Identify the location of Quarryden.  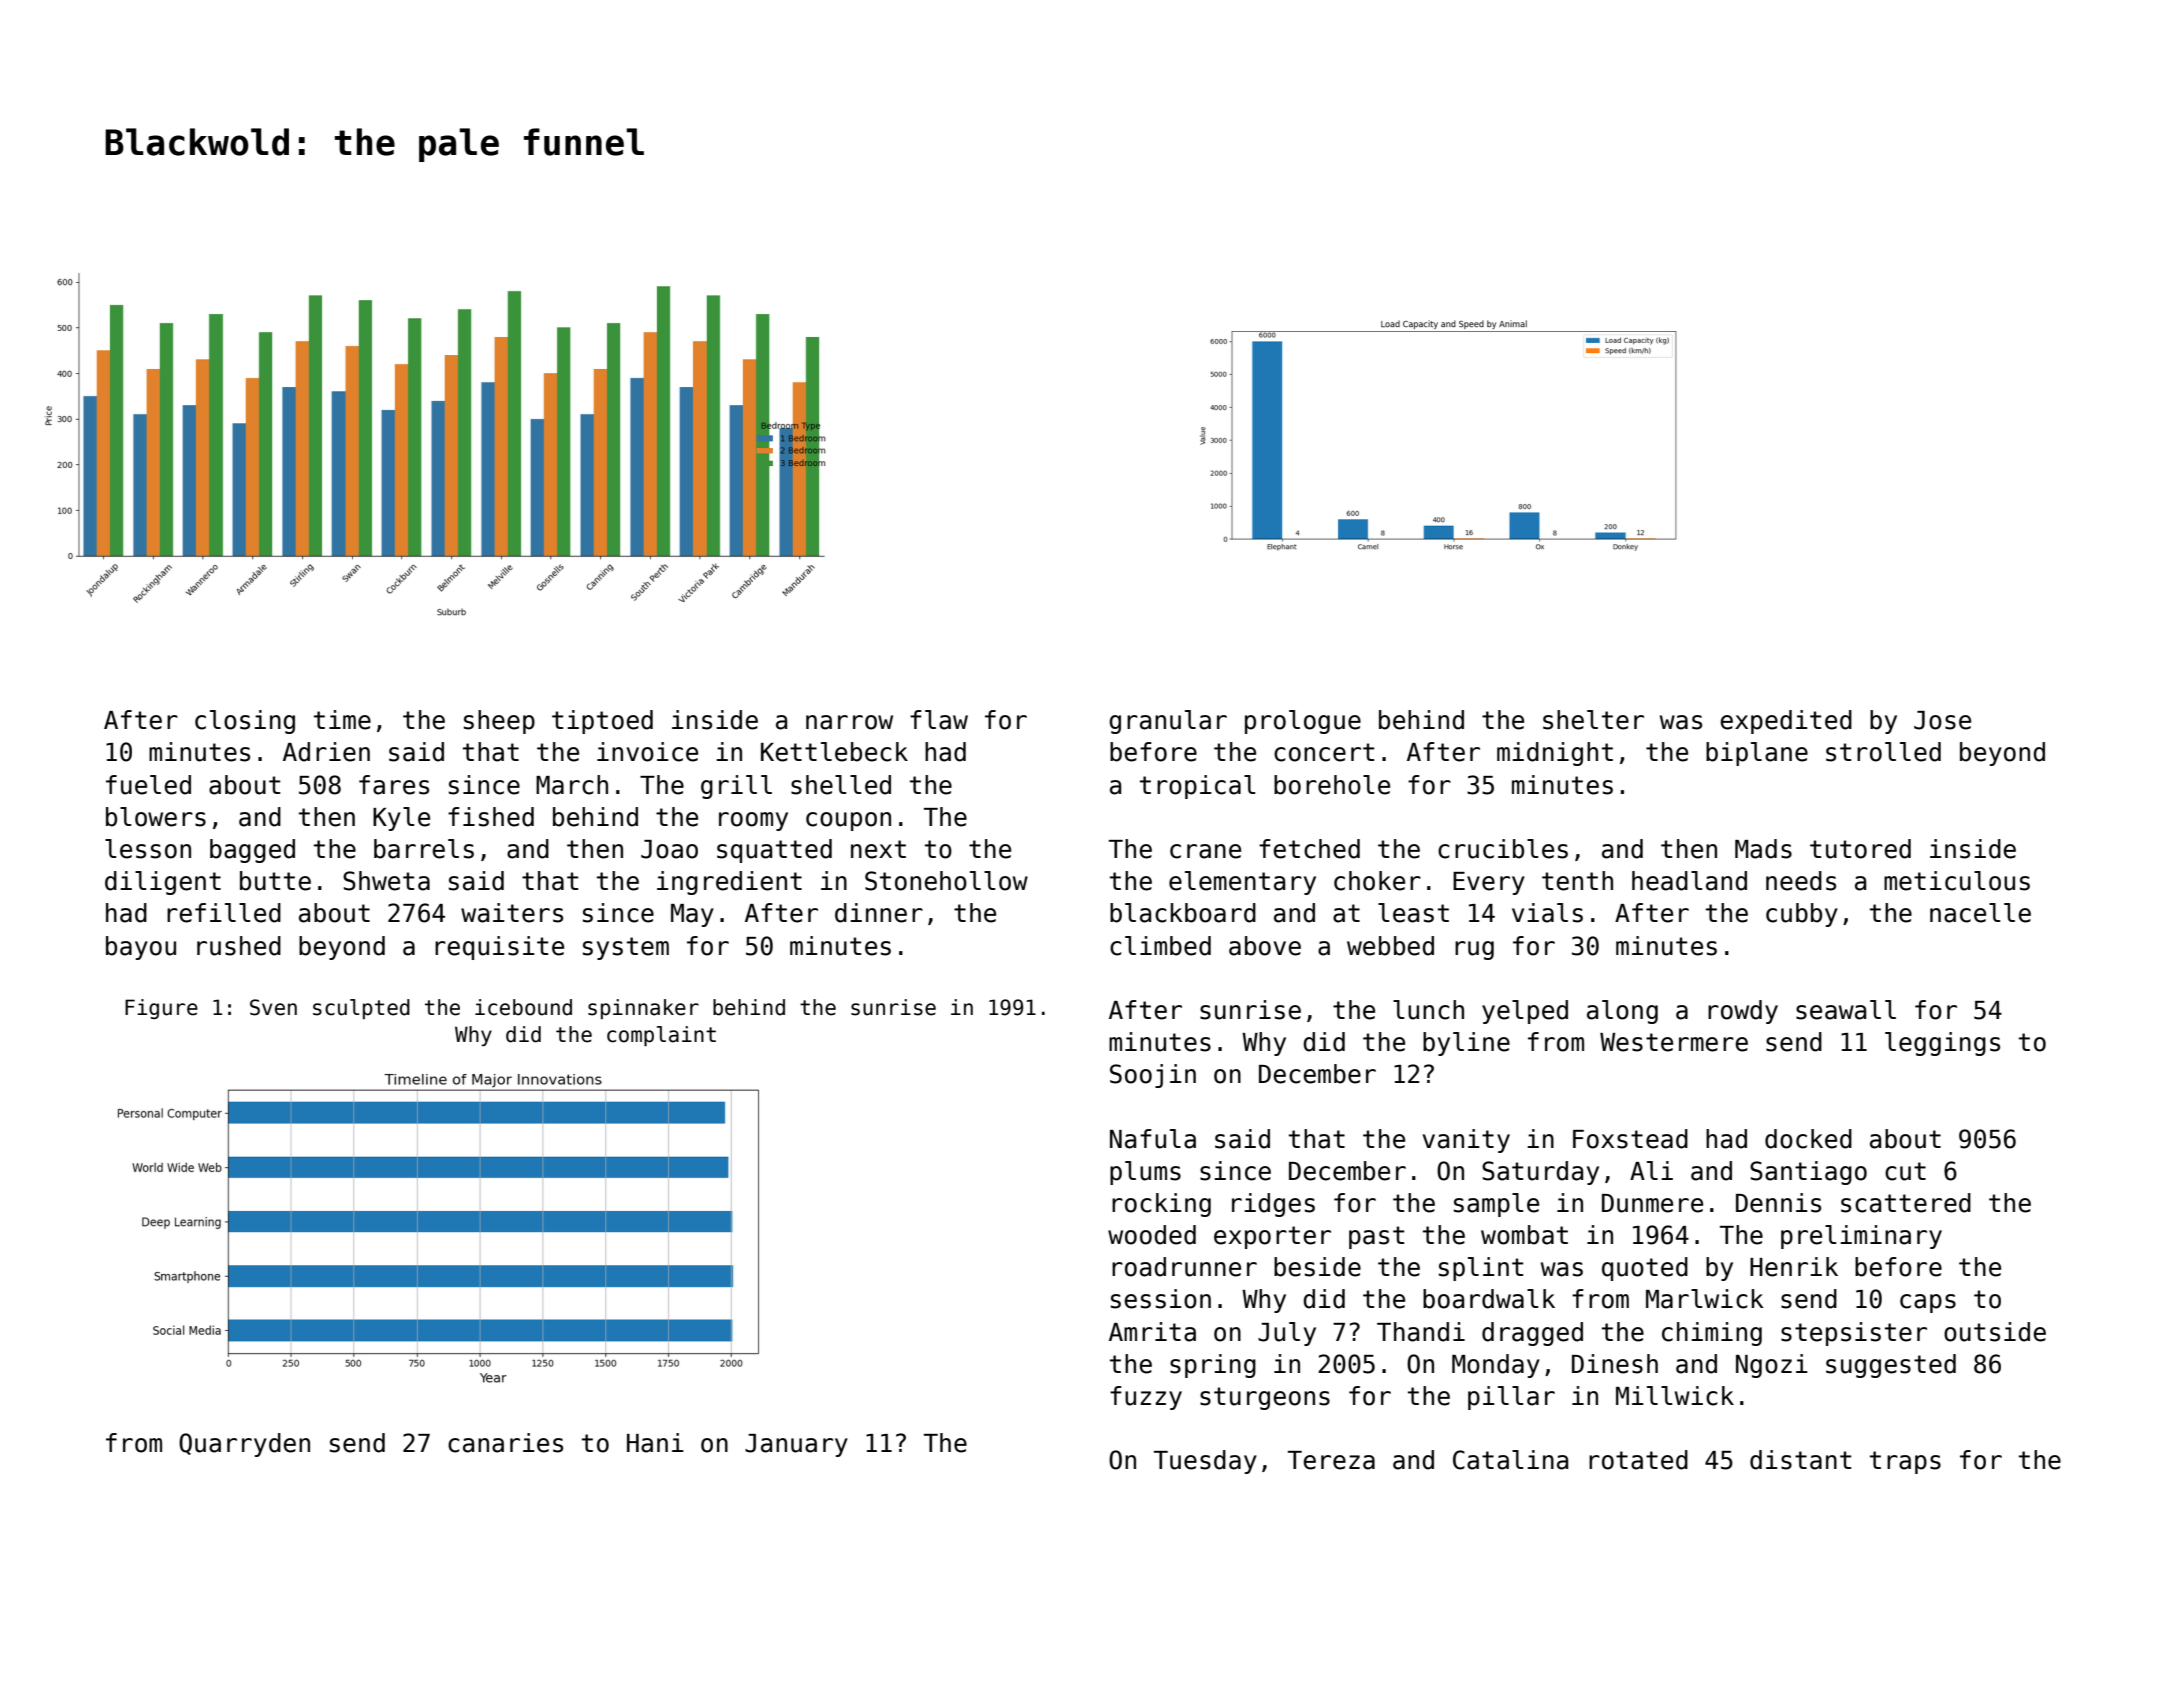
(244, 1445).
